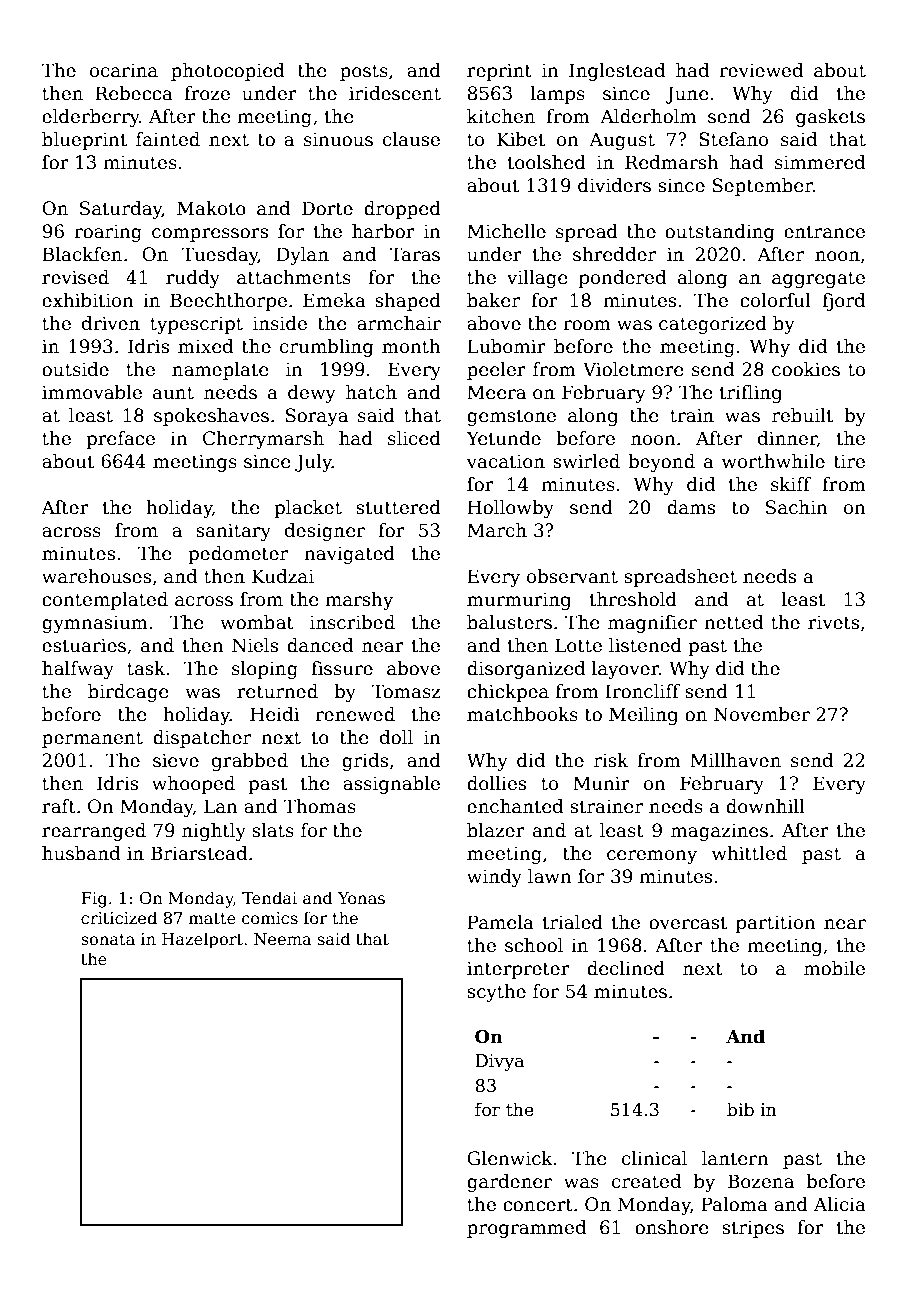  I want to click on blueprint, so click(84, 141).
